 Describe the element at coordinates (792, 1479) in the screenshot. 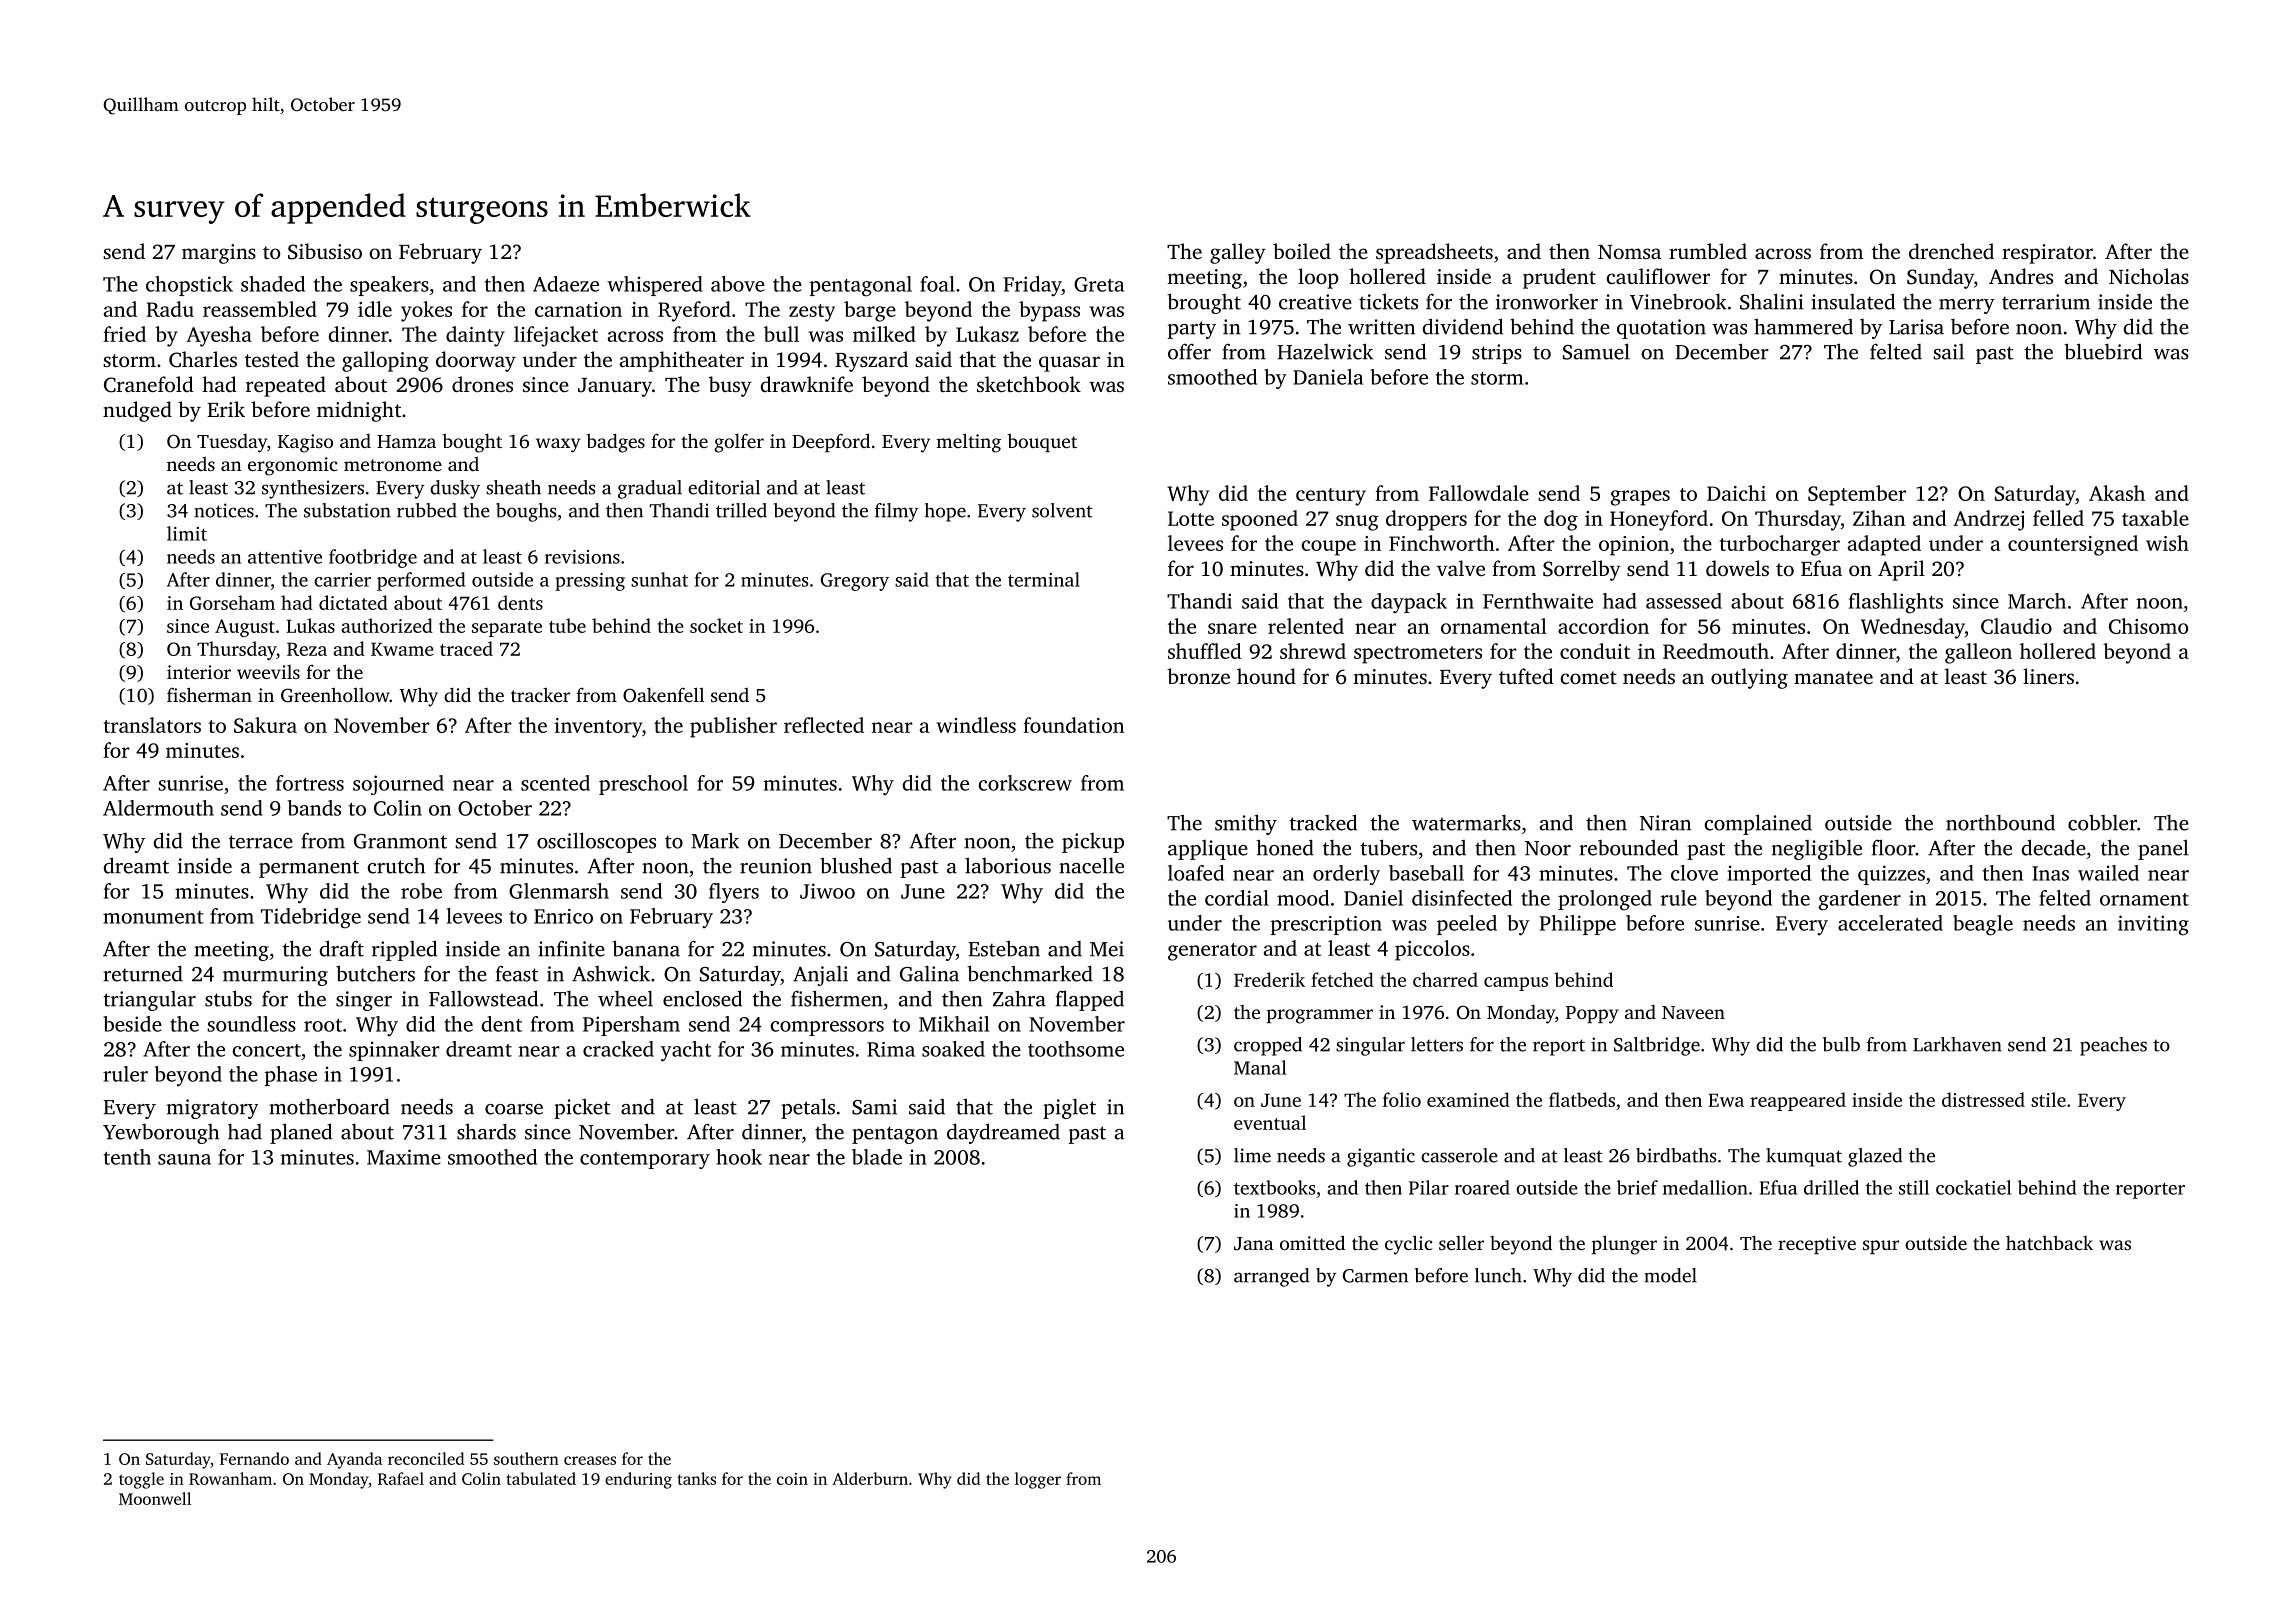

I see `coin` at that location.
